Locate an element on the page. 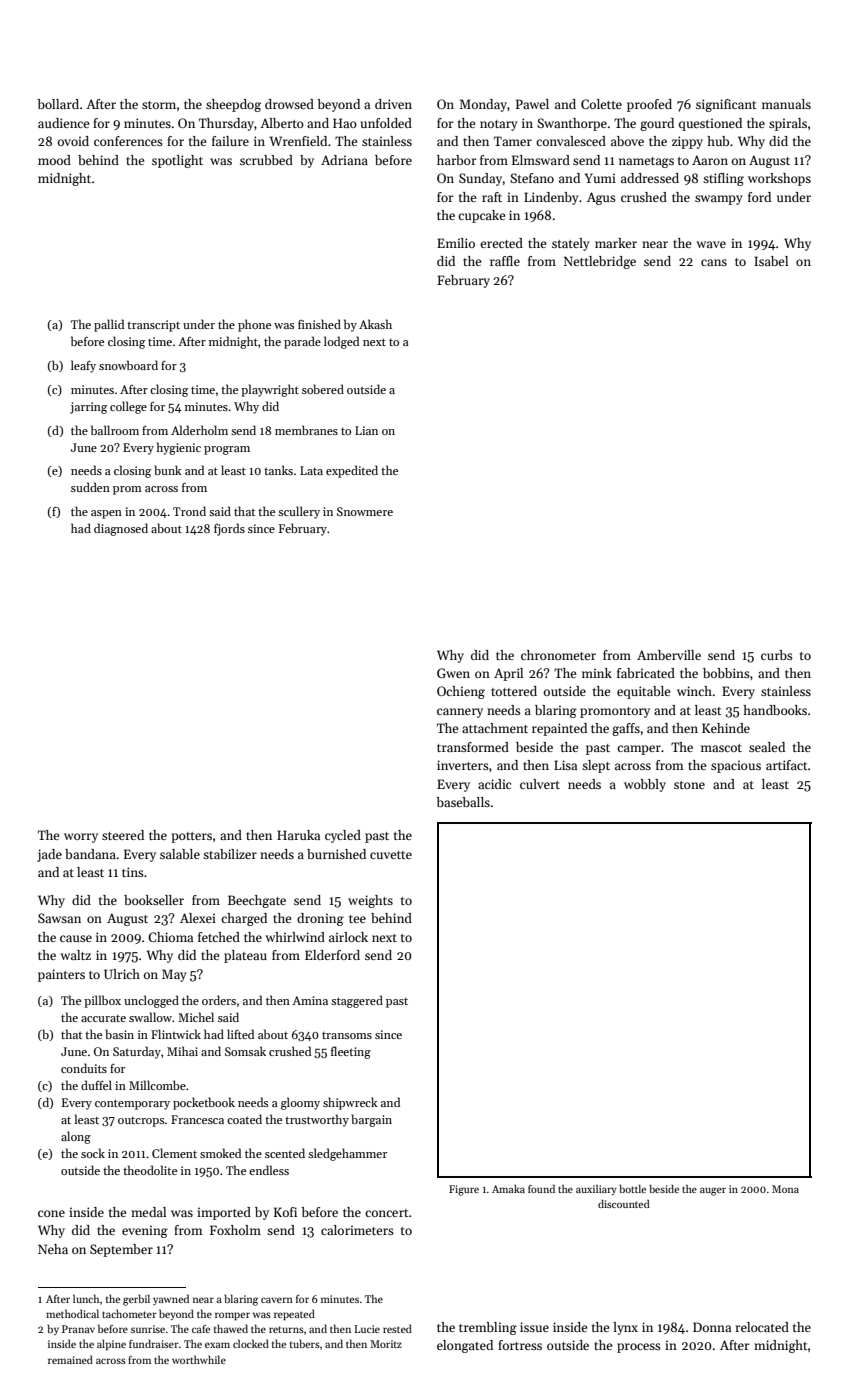 The image size is (849, 1400). stone is located at coordinates (689, 785).
